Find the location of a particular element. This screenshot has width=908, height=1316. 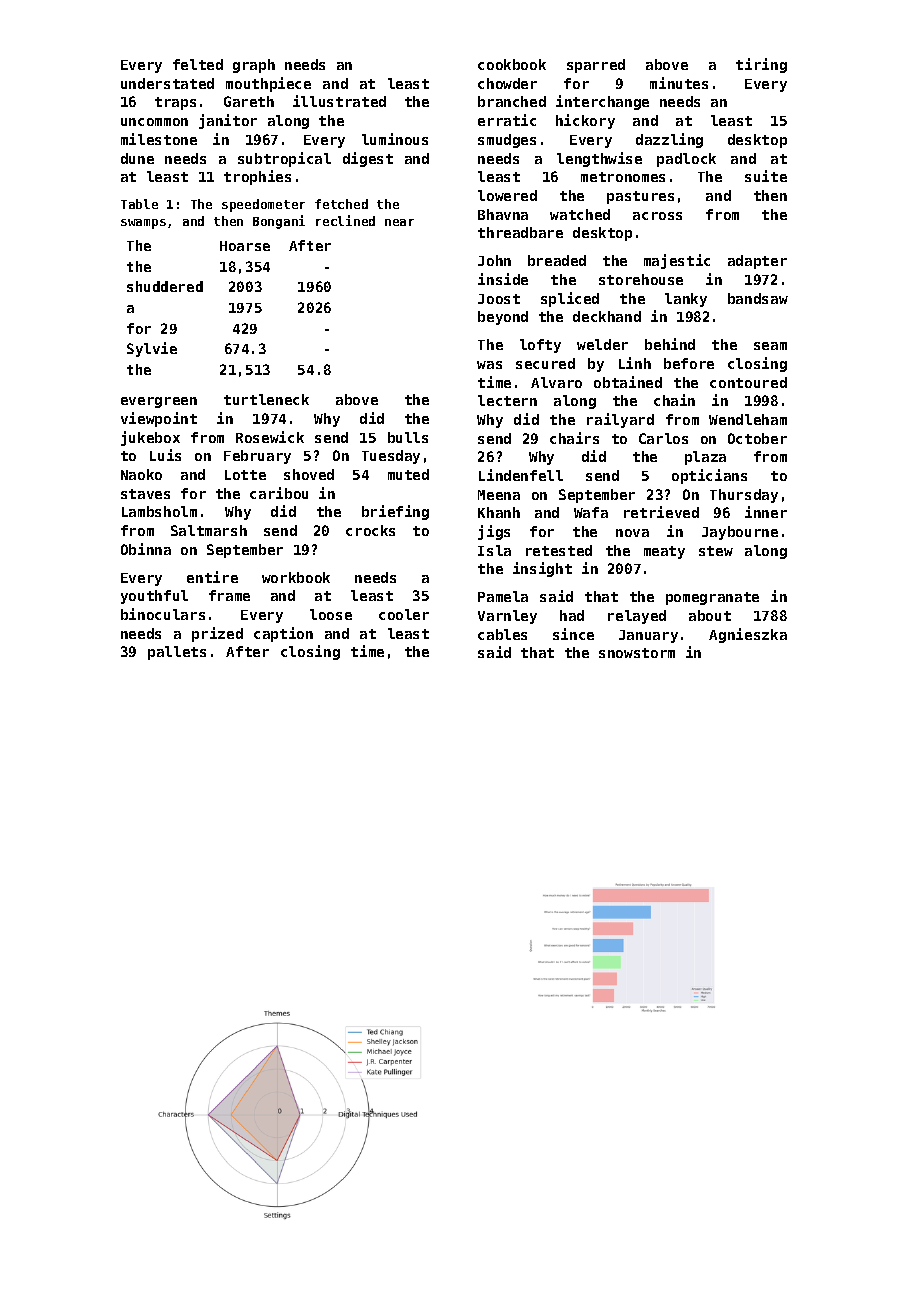

Lambsholm is located at coordinates (159, 511).
